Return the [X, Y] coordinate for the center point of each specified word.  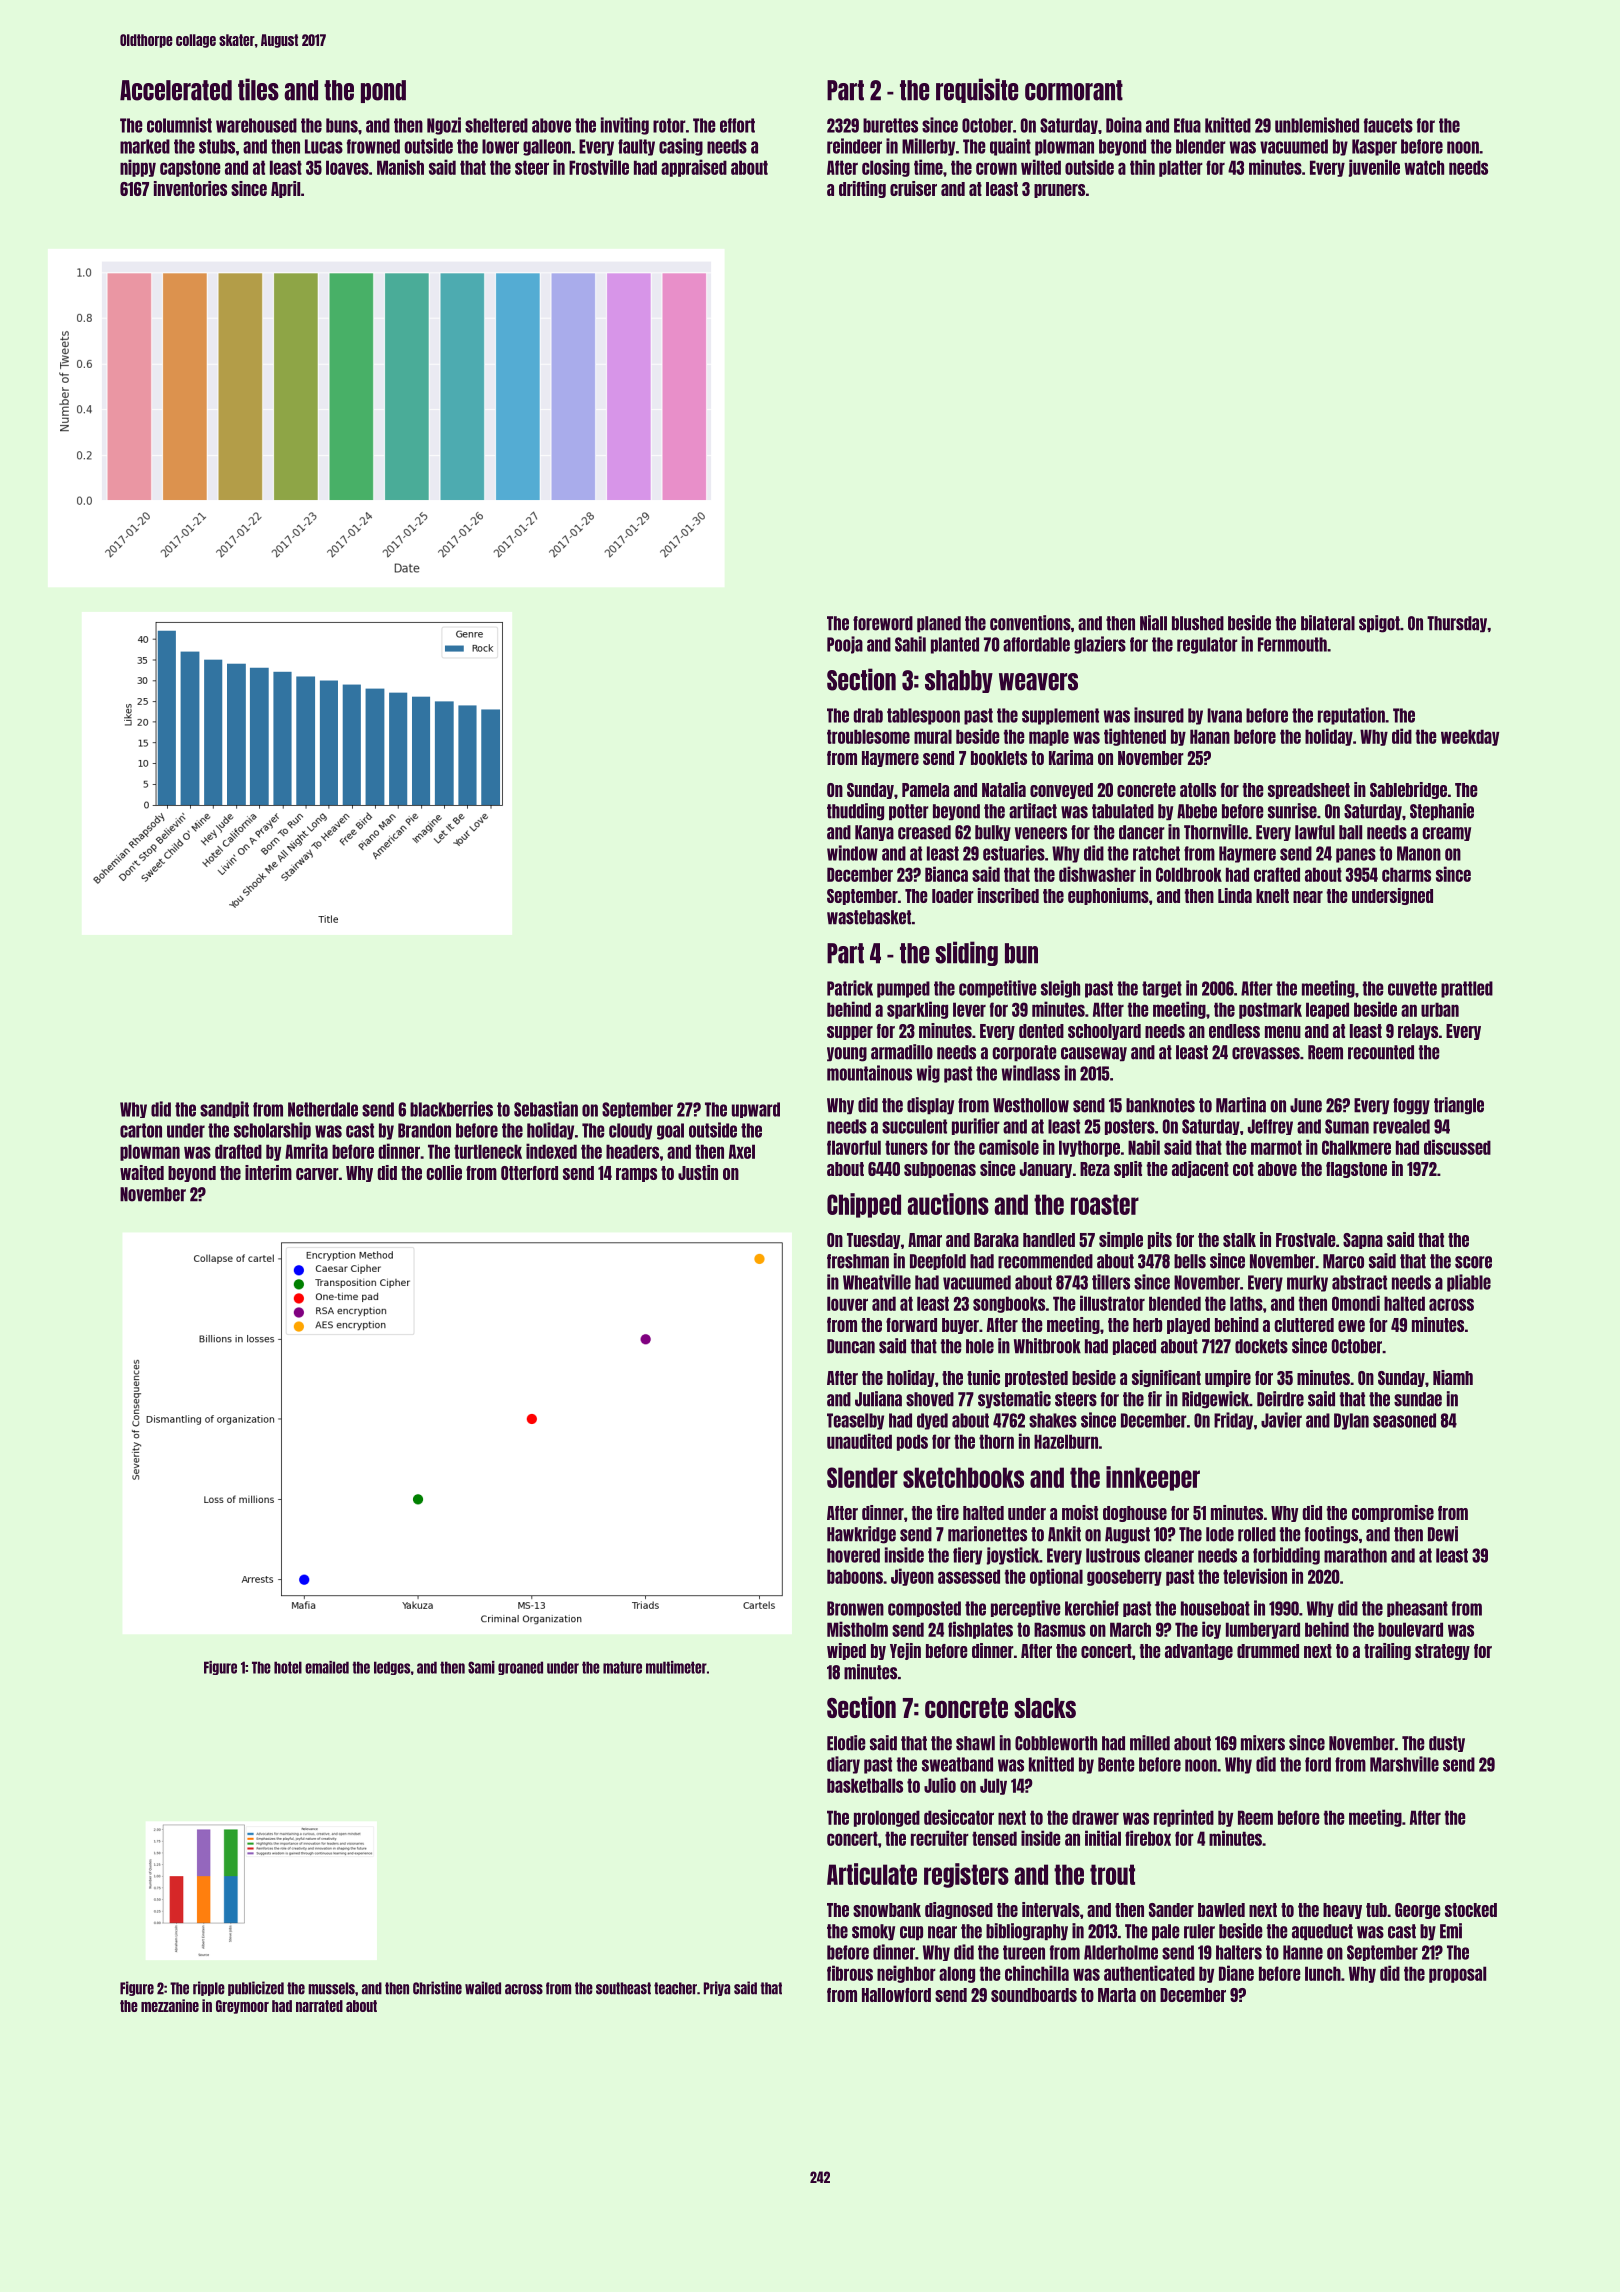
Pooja [845, 645]
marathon [1355, 1555]
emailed [327, 1667]
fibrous [850, 1973]
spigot [1379, 624]
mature [622, 1667]
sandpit [224, 1109]
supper [850, 1033]
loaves [347, 167]
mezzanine [170, 2005]
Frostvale [1306, 1240]
